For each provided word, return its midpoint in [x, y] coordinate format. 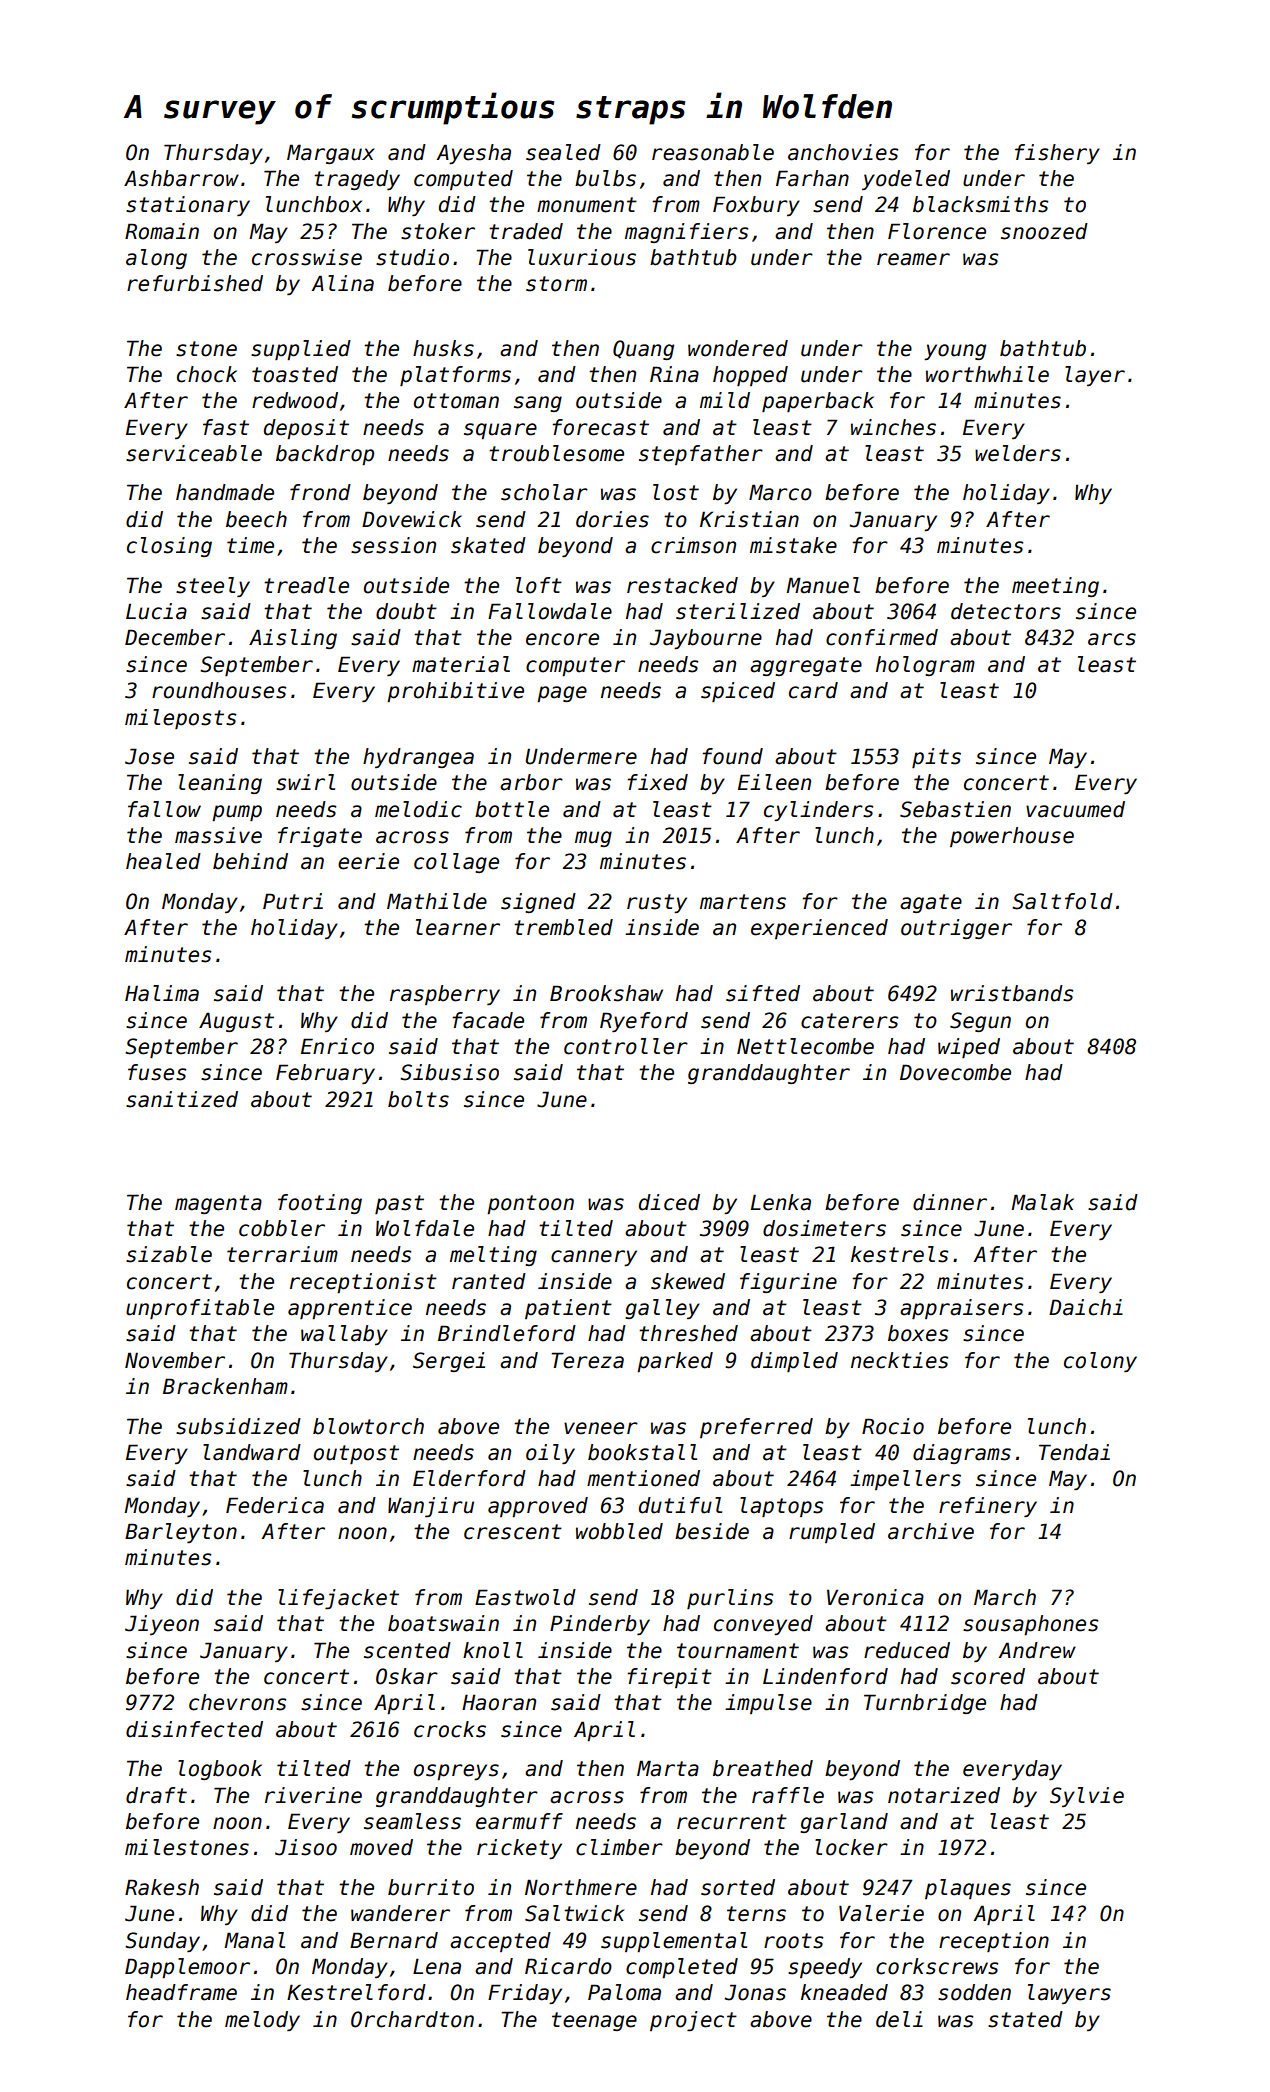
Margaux [331, 154]
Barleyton [181, 1533]
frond [320, 492]
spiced [738, 692]
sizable [169, 1254]
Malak [1042, 1202]
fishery [1057, 154]
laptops [781, 1507]
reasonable [713, 152]
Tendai [1074, 1452]
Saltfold [1062, 901]
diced [669, 1202]
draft [156, 1795]
